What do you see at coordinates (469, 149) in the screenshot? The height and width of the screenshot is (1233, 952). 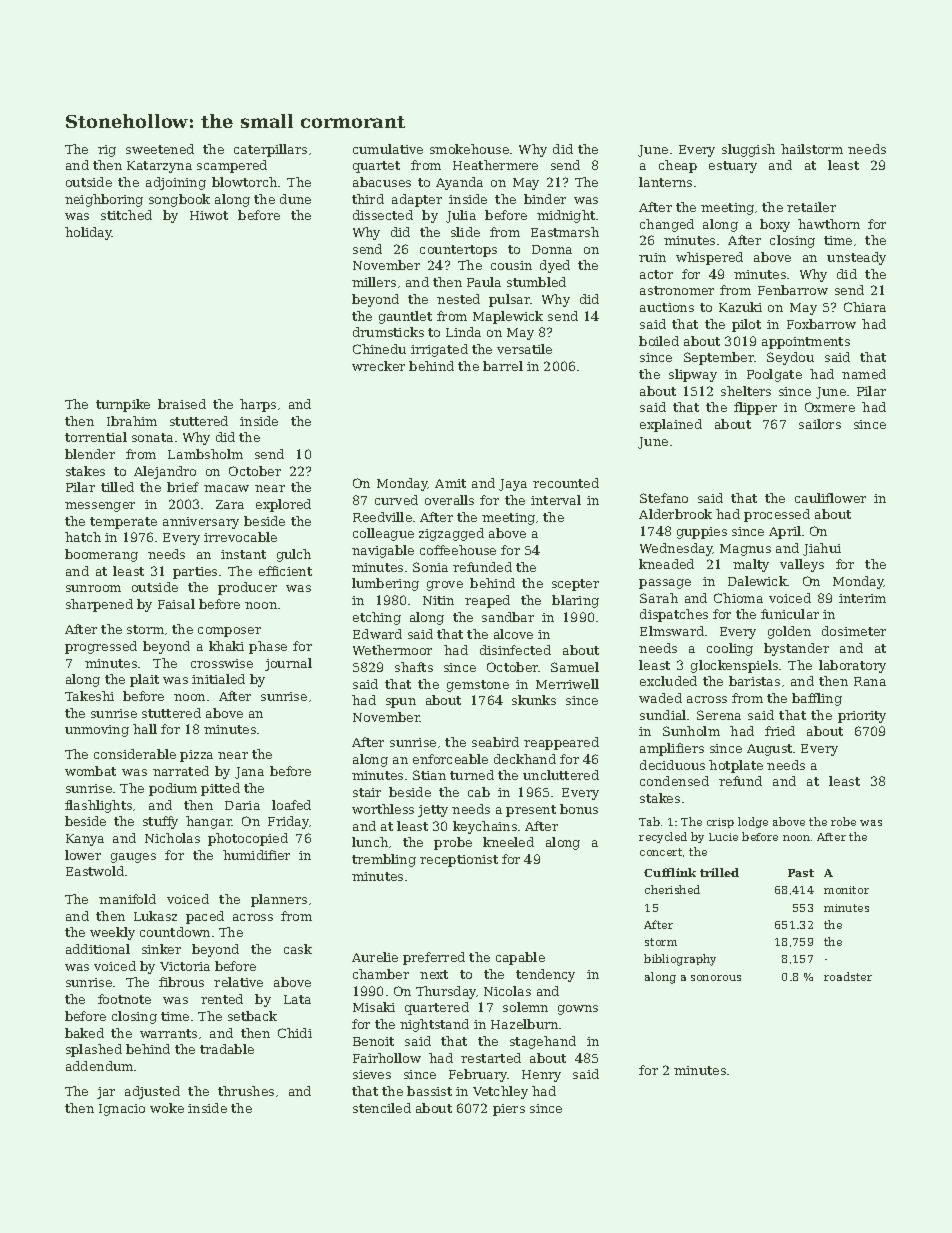 I see `smokehouse` at bounding box center [469, 149].
